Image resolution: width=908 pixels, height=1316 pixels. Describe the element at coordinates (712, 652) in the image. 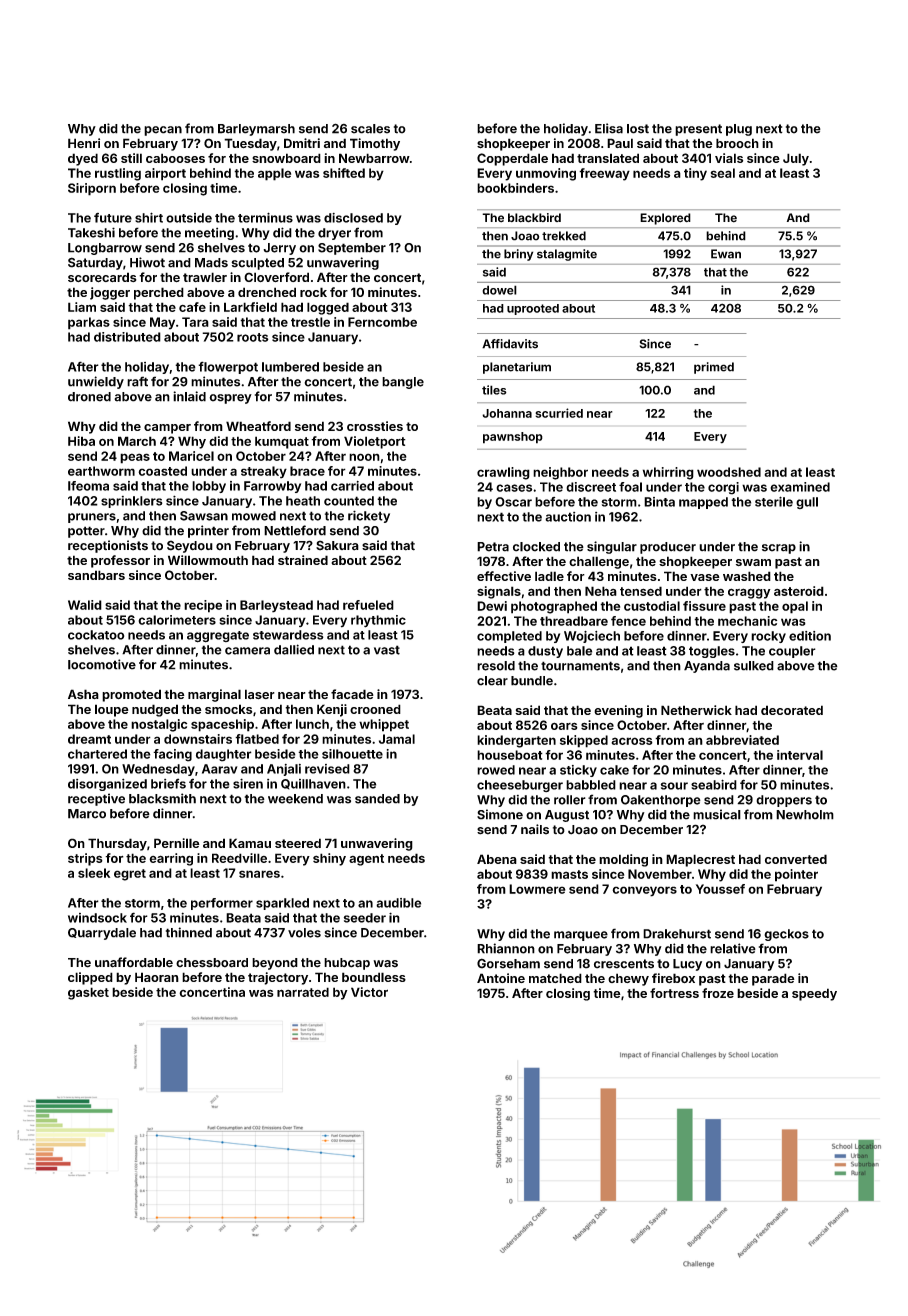

I see `toggles` at that location.
